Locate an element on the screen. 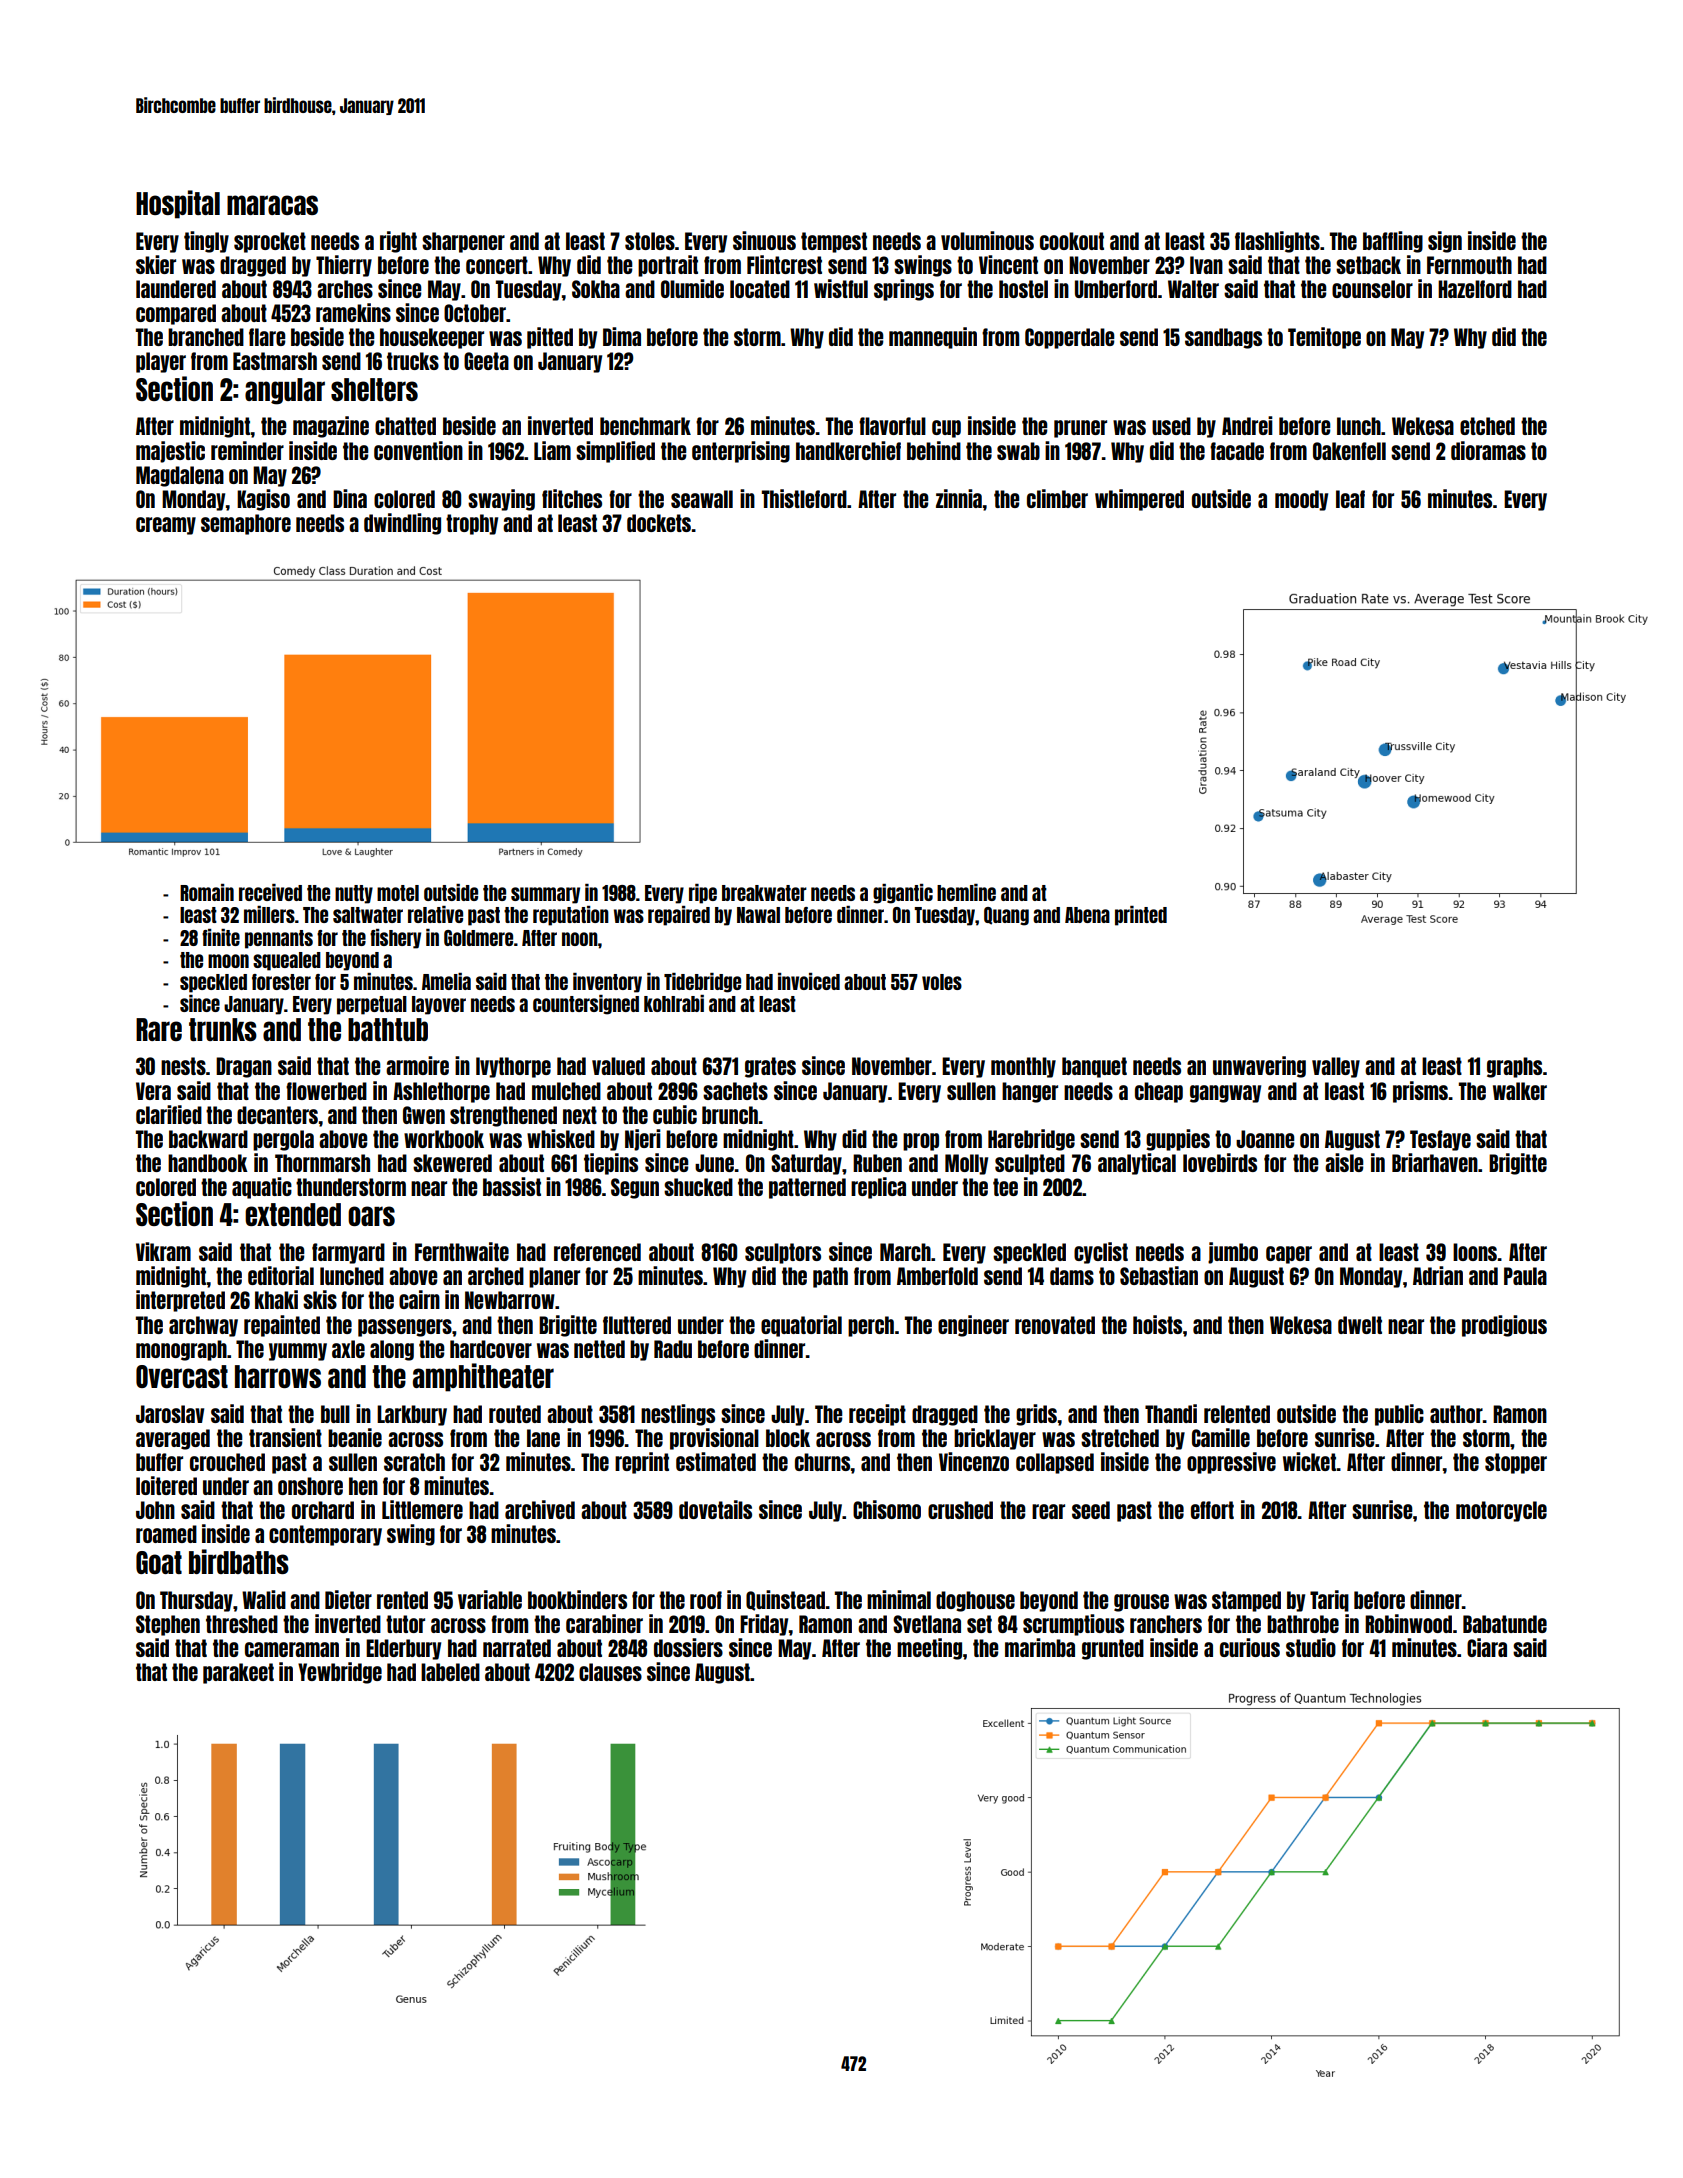  sinuous is located at coordinates (764, 240).
